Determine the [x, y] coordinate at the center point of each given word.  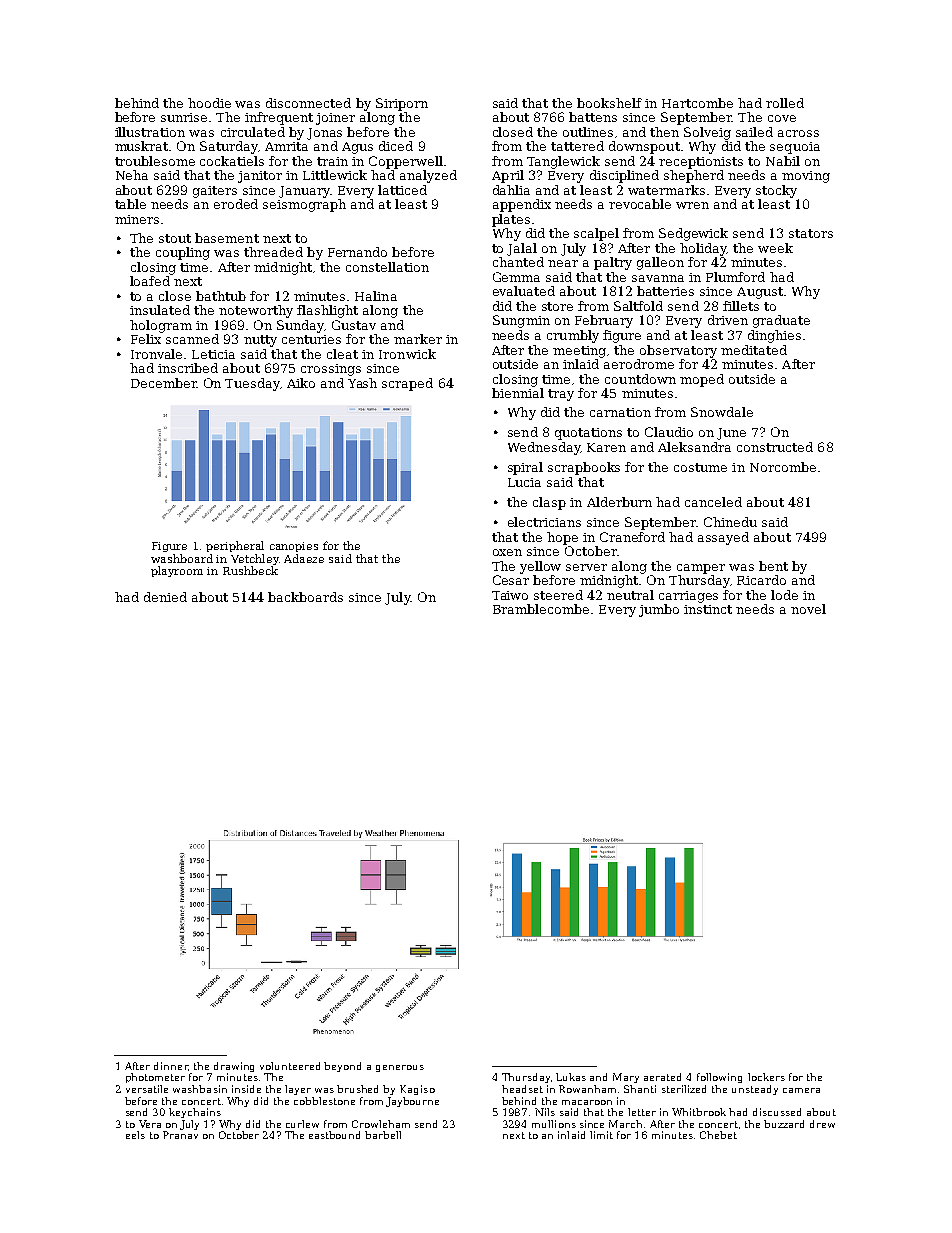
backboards [305, 597]
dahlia [511, 190]
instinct [708, 609]
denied [165, 597]
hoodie [209, 103]
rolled [785, 103]
